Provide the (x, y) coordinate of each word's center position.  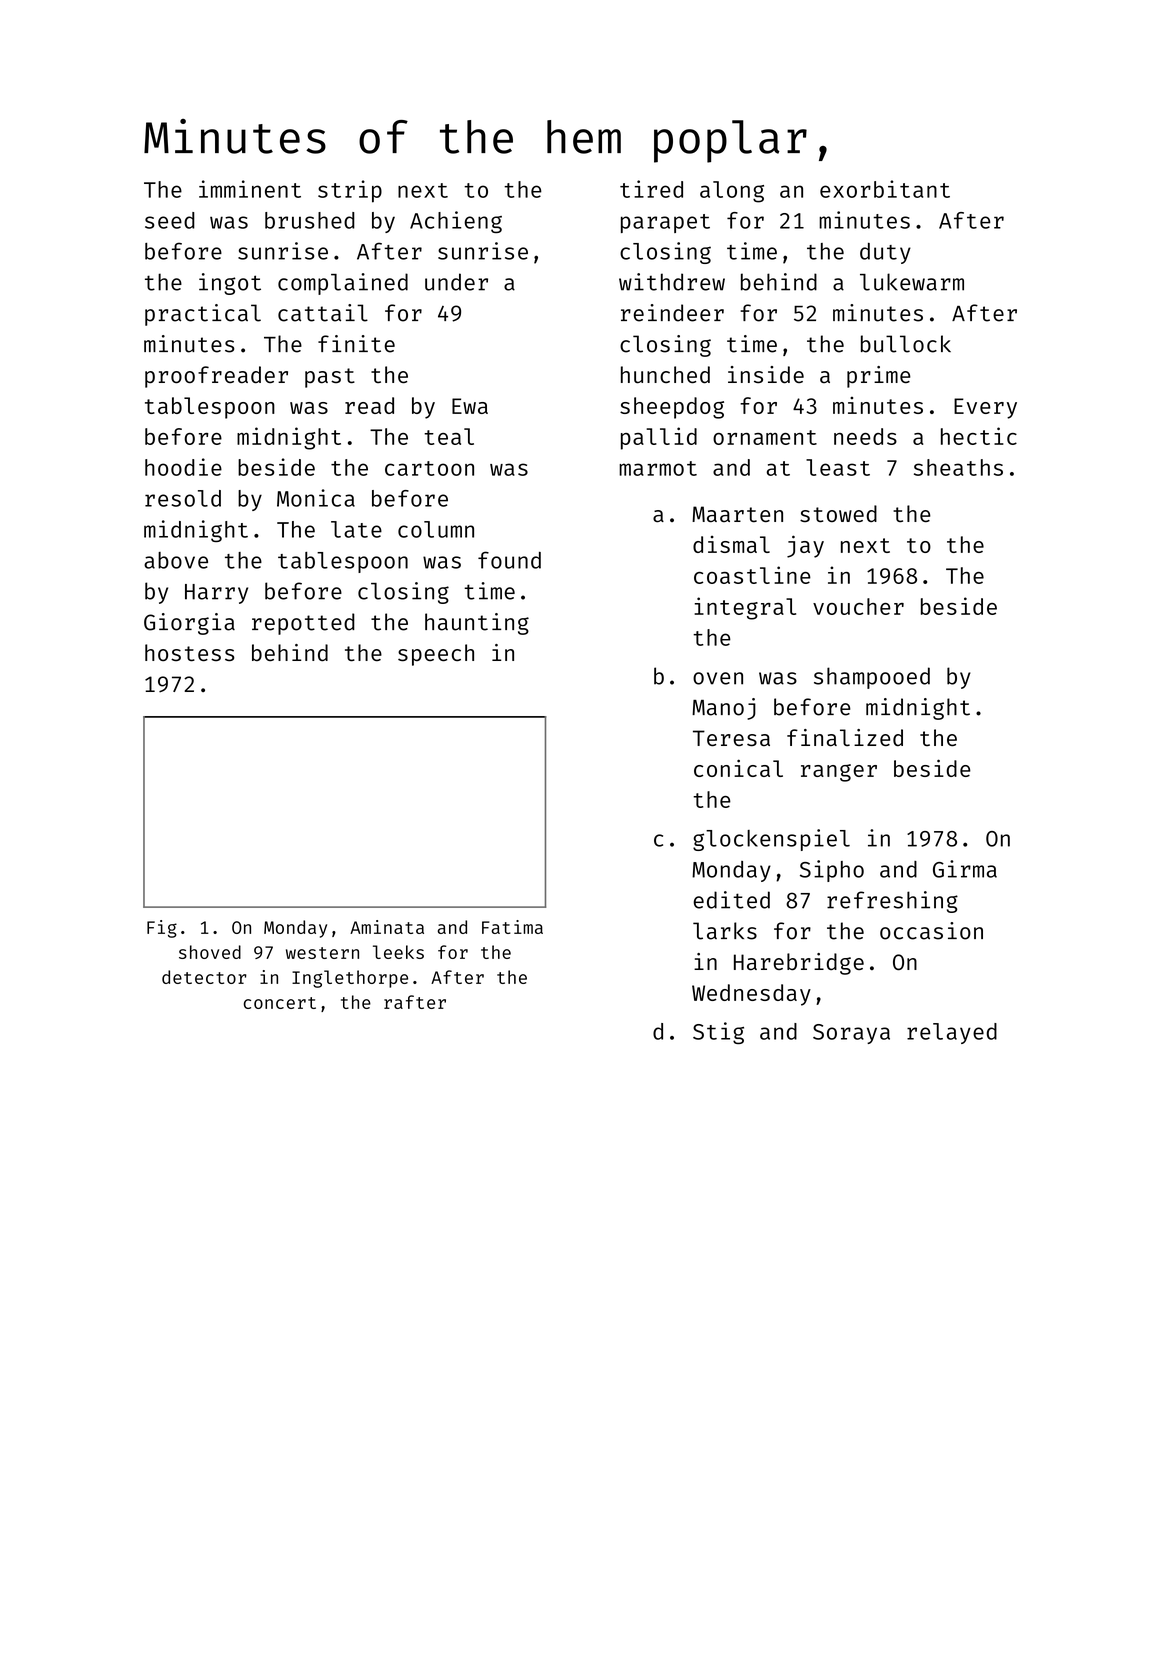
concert (280, 1003)
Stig (718, 1033)
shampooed (872, 678)
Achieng (456, 222)
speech (436, 655)
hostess (190, 653)
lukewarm (912, 282)
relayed (952, 1033)
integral (745, 608)
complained (343, 284)
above (176, 560)
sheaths (958, 467)
